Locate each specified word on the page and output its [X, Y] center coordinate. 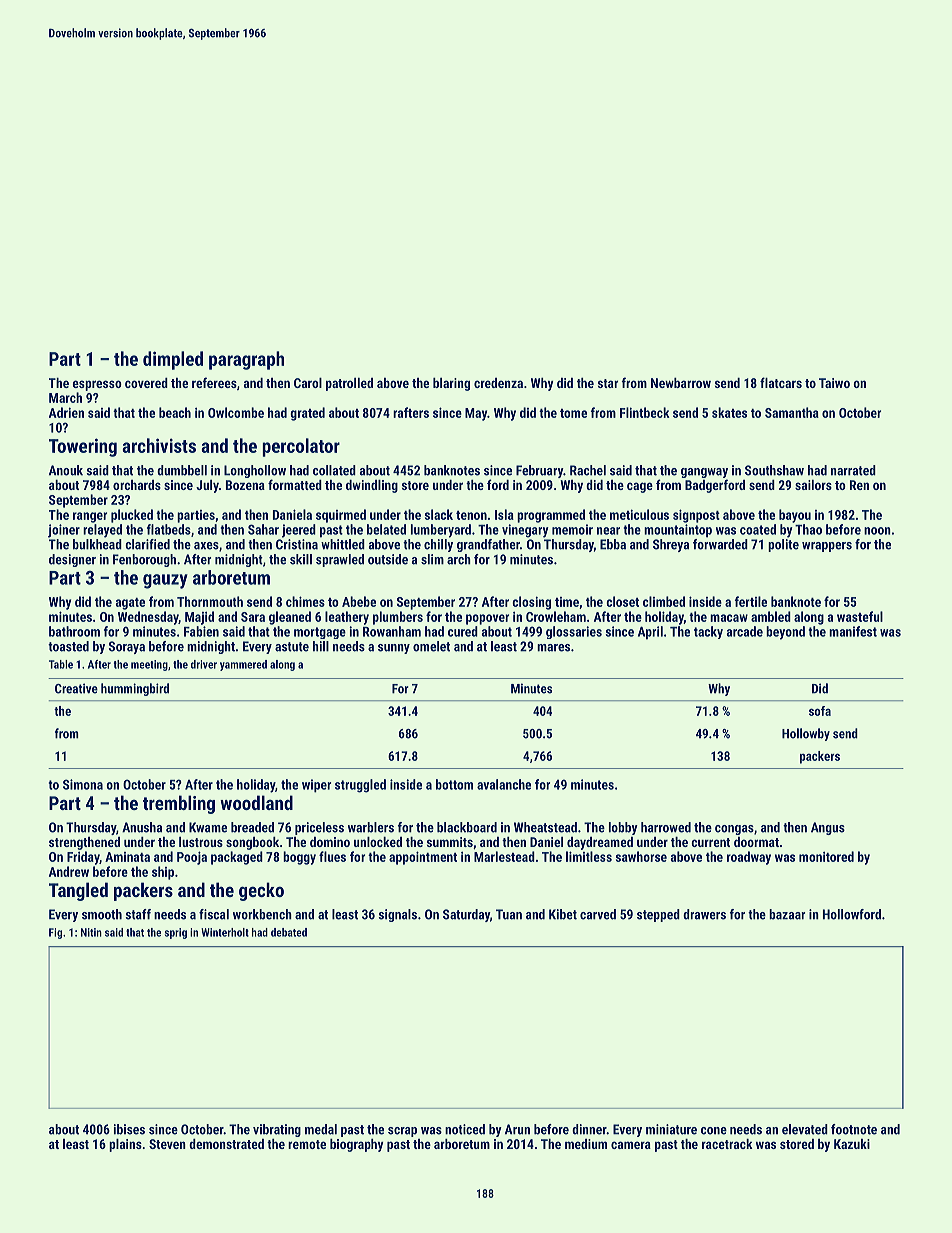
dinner [589, 1129]
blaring [451, 384]
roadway [749, 858]
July [207, 486]
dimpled [173, 360]
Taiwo [834, 383]
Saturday [466, 915]
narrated [853, 470]
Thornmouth [210, 601]
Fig [55, 933]
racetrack [727, 1144]
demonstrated [226, 1144]
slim [432, 559]
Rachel [588, 470]
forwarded [720, 544]
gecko [261, 891]
